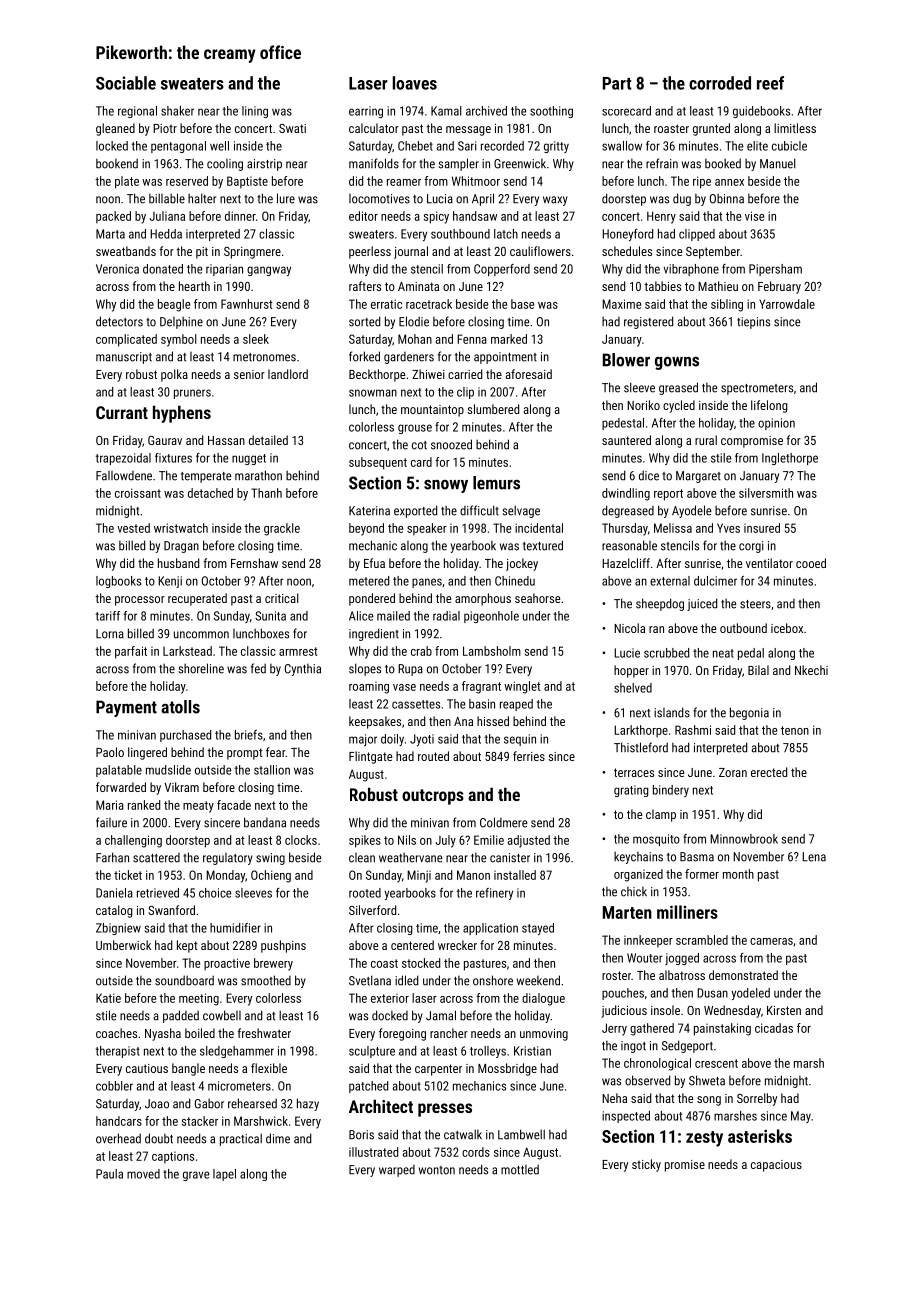 This screenshot has width=924, height=1308. What do you see at coordinates (493, 409) in the screenshot?
I see `slumbered` at bounding box center [493, 409].
